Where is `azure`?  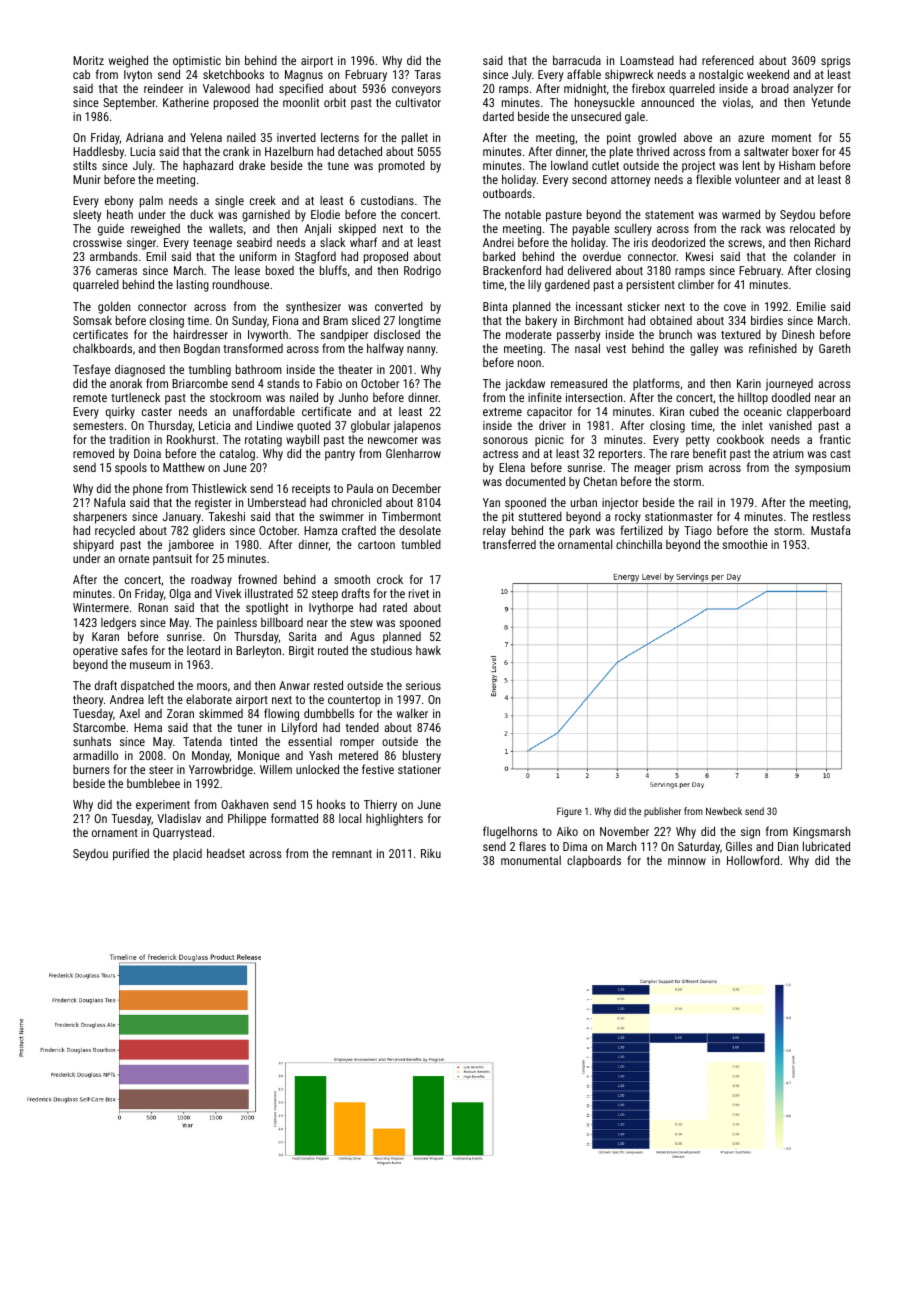 azure is located at coordinates (751, 138).
